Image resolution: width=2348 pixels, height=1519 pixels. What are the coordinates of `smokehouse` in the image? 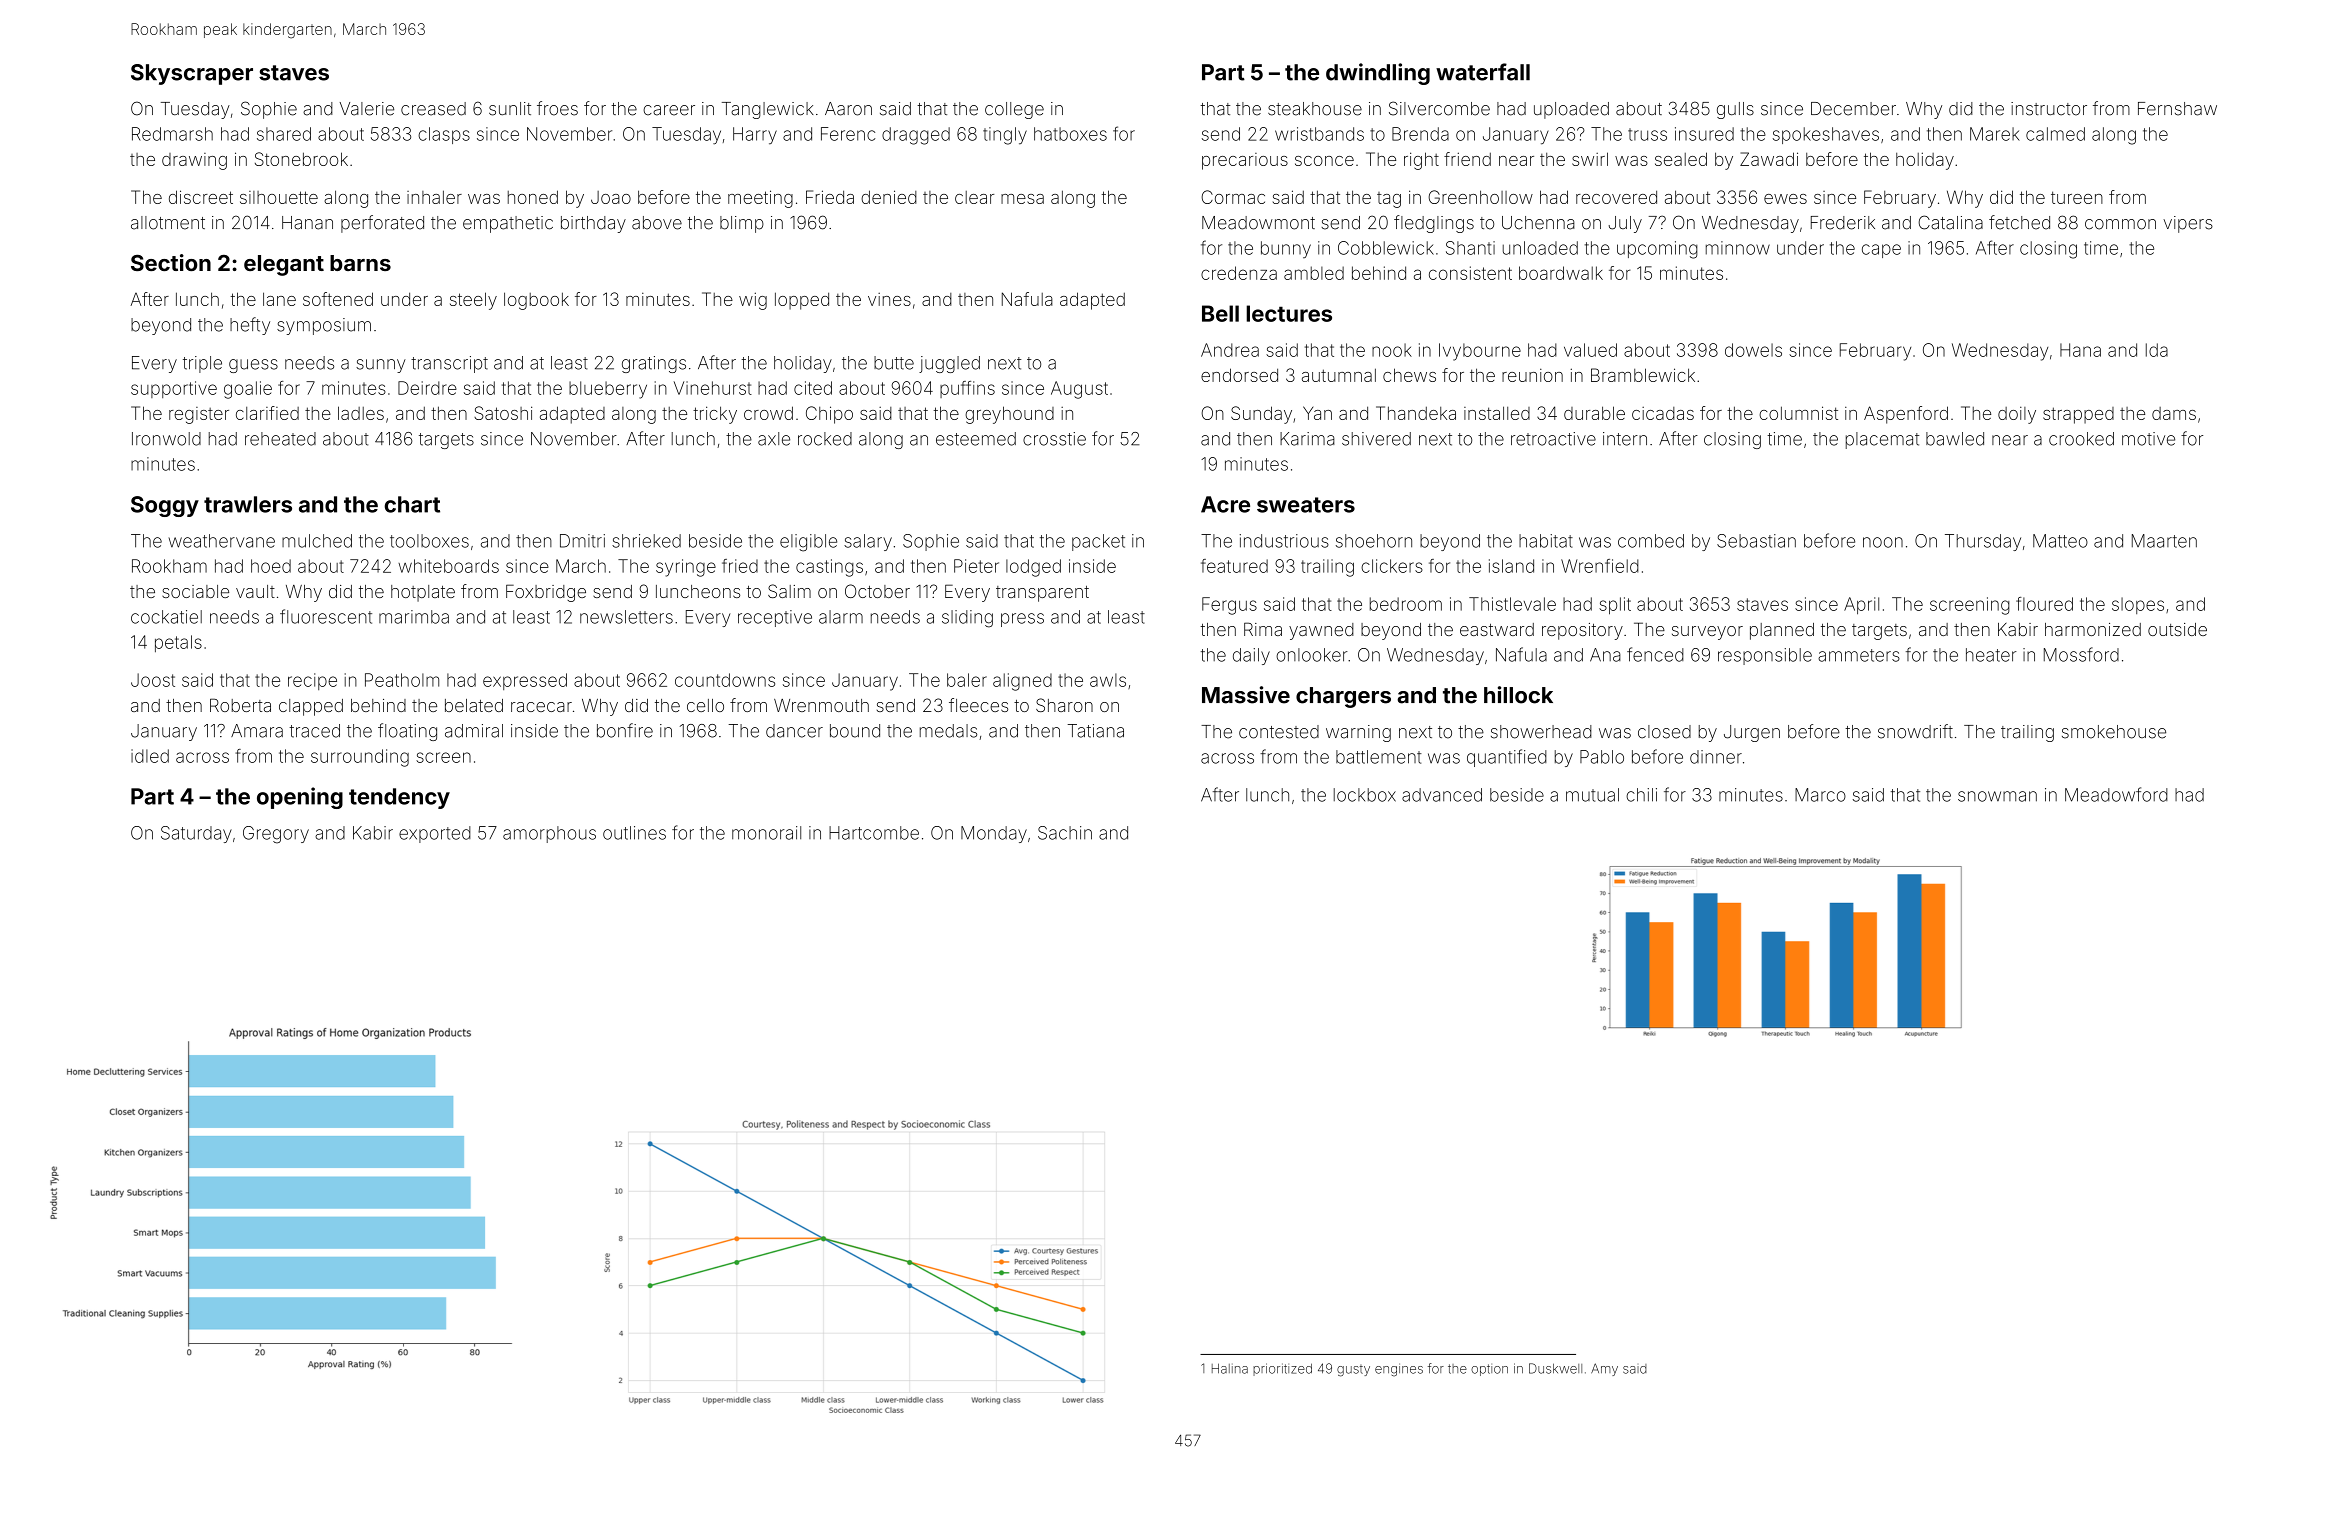 It's located at (2114, 732).
